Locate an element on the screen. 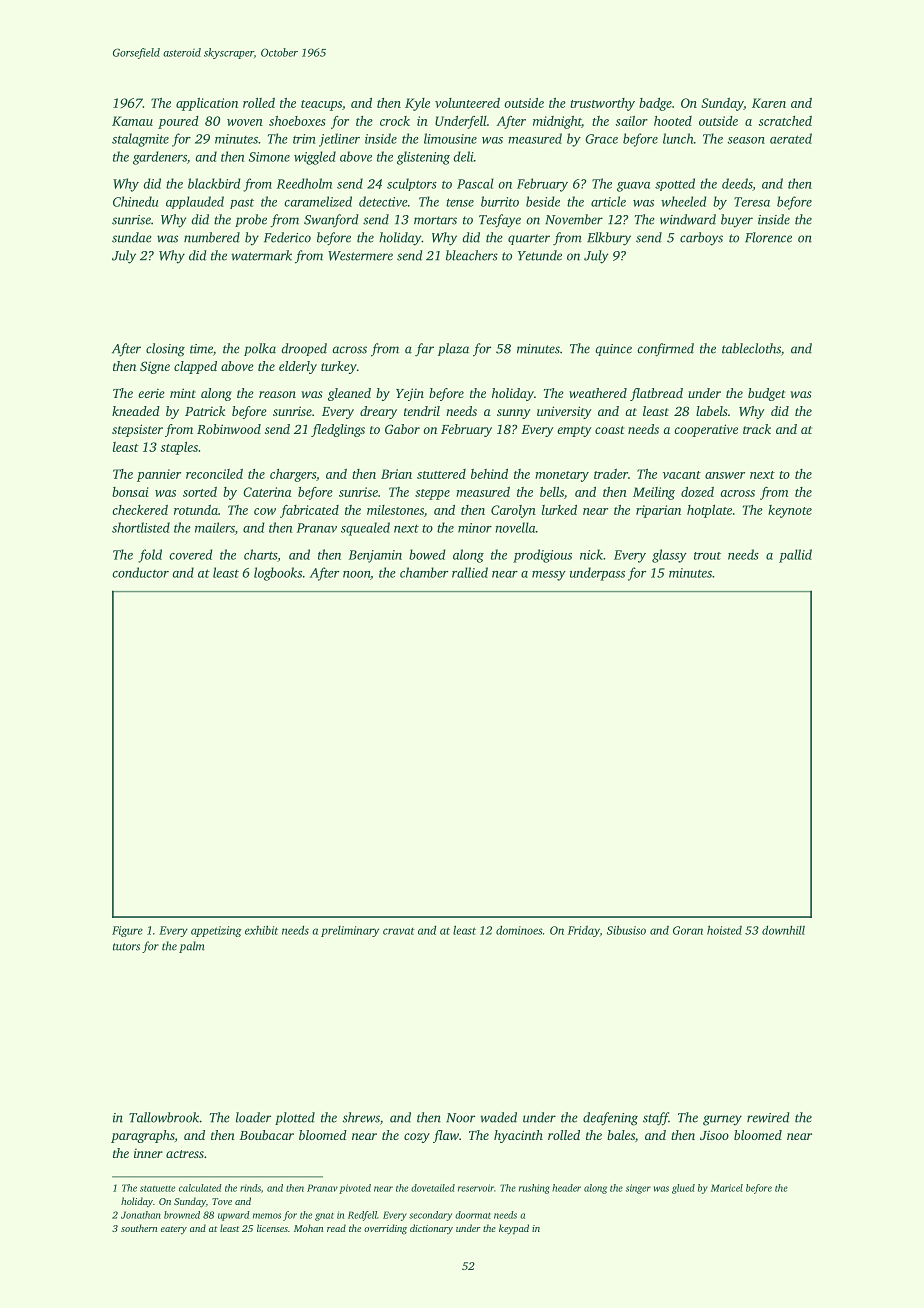 This screenshot has height=1308, width=924. Sibusiso is located at coordinates (626, 930).
